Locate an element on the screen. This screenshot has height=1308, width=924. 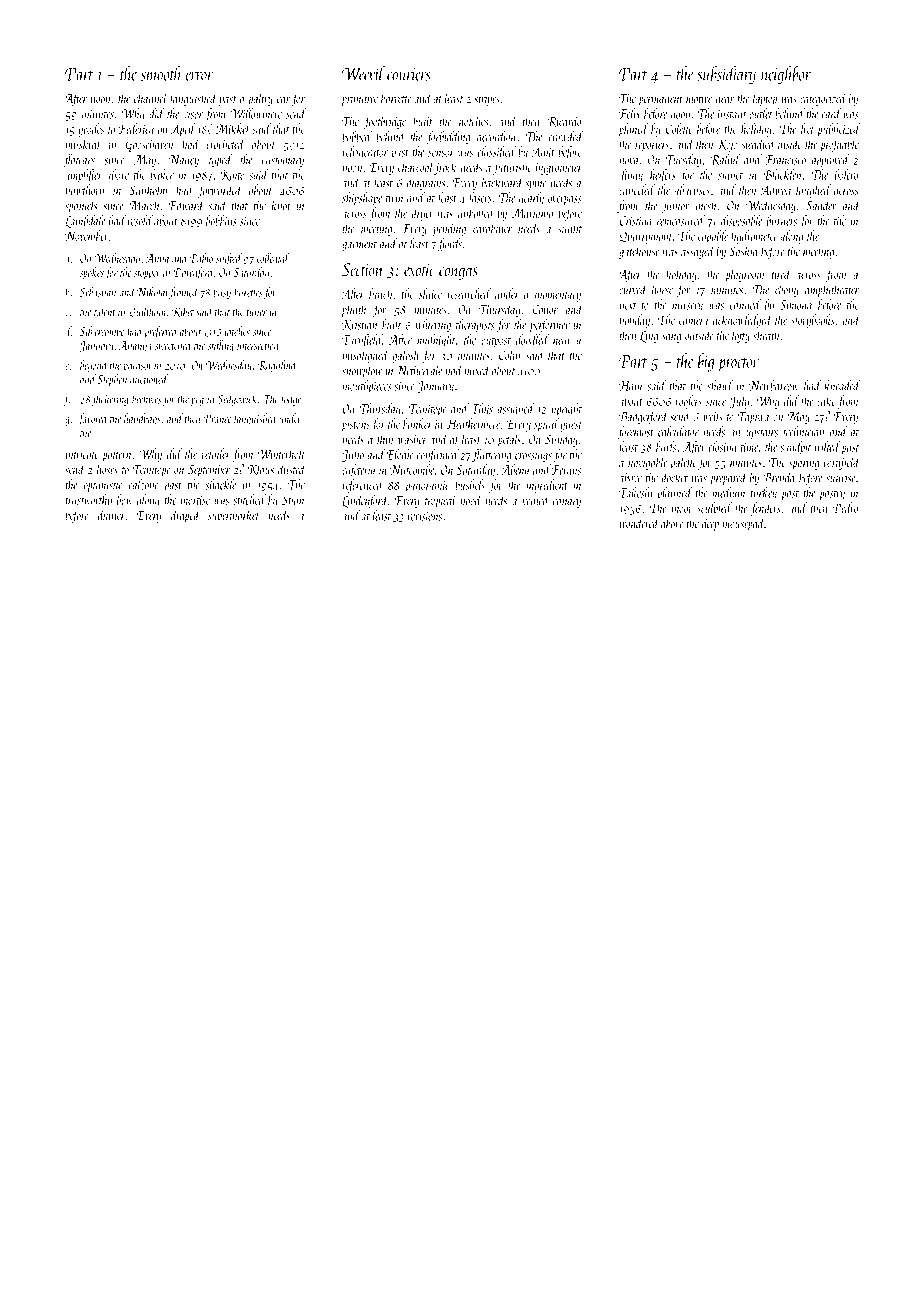
therapists is located at coordinates (475, 325).
